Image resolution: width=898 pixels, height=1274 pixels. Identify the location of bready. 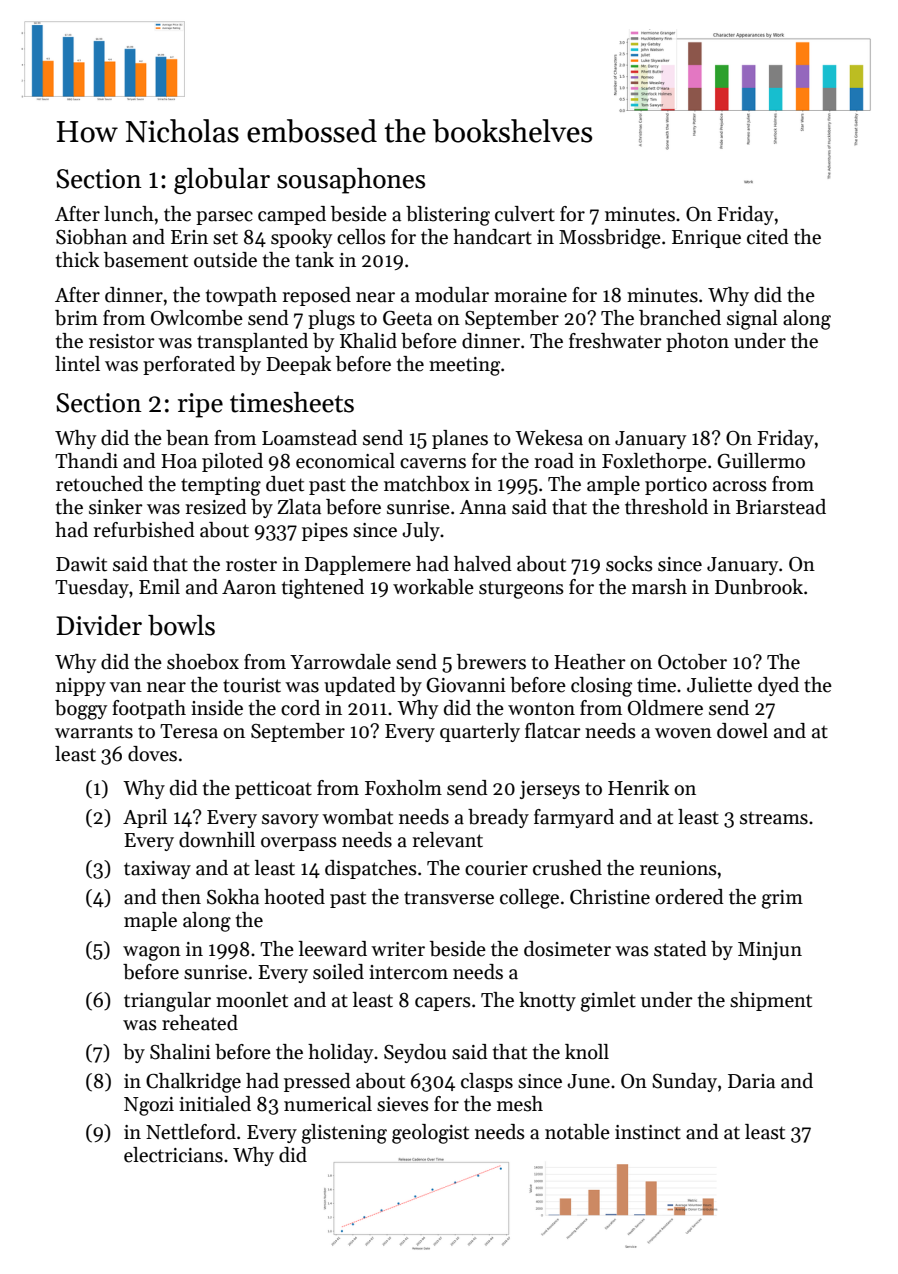
(498, 818).
